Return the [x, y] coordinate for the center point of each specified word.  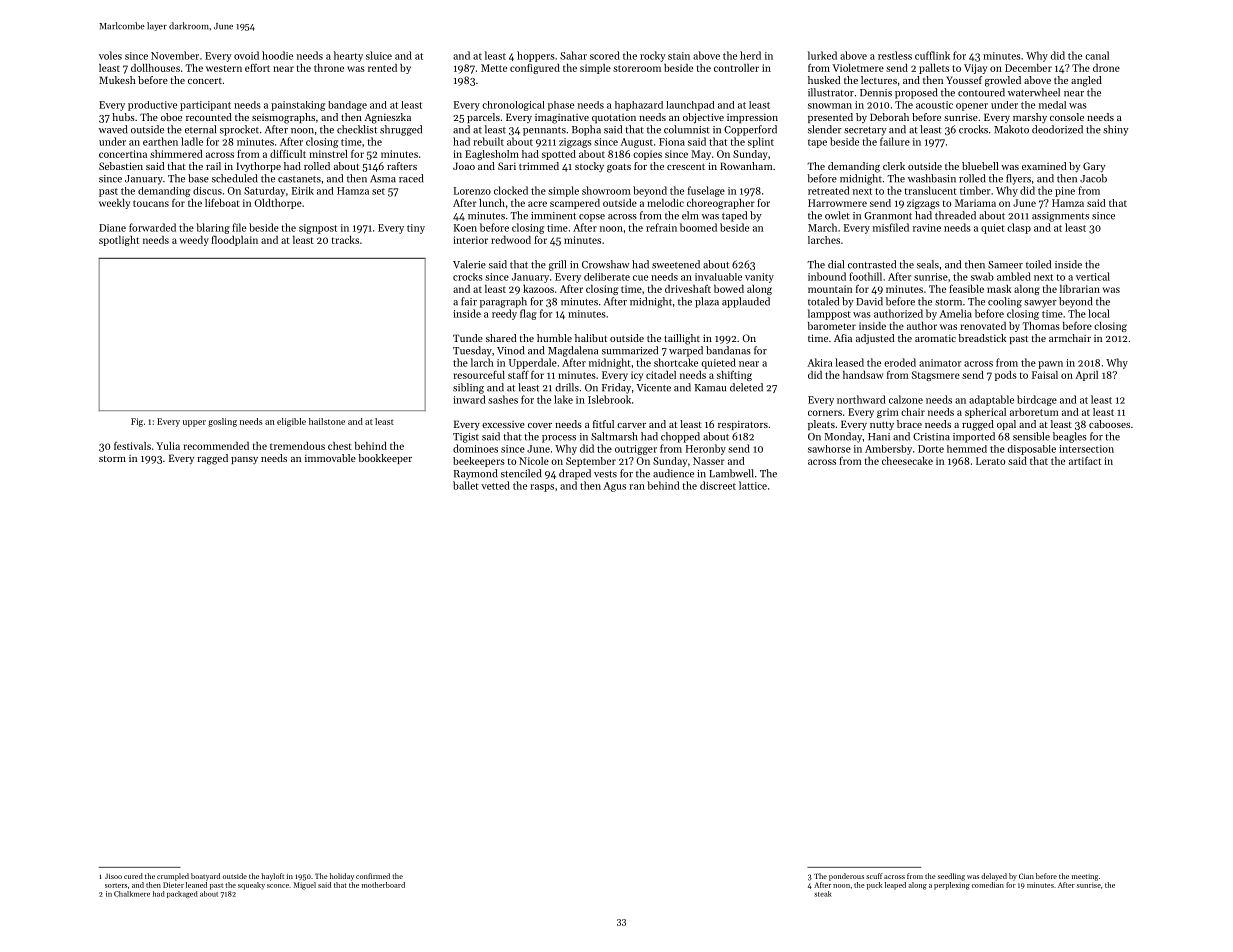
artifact [1085, 461]
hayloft [272, 877]
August [636, 143]
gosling [222, 422]
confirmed [373, 876]
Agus [614, 487]
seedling [951, 877]
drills [567, 387]
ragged [212, 459]
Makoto [1011, 129]
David [869, 301]
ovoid [246, 55]
